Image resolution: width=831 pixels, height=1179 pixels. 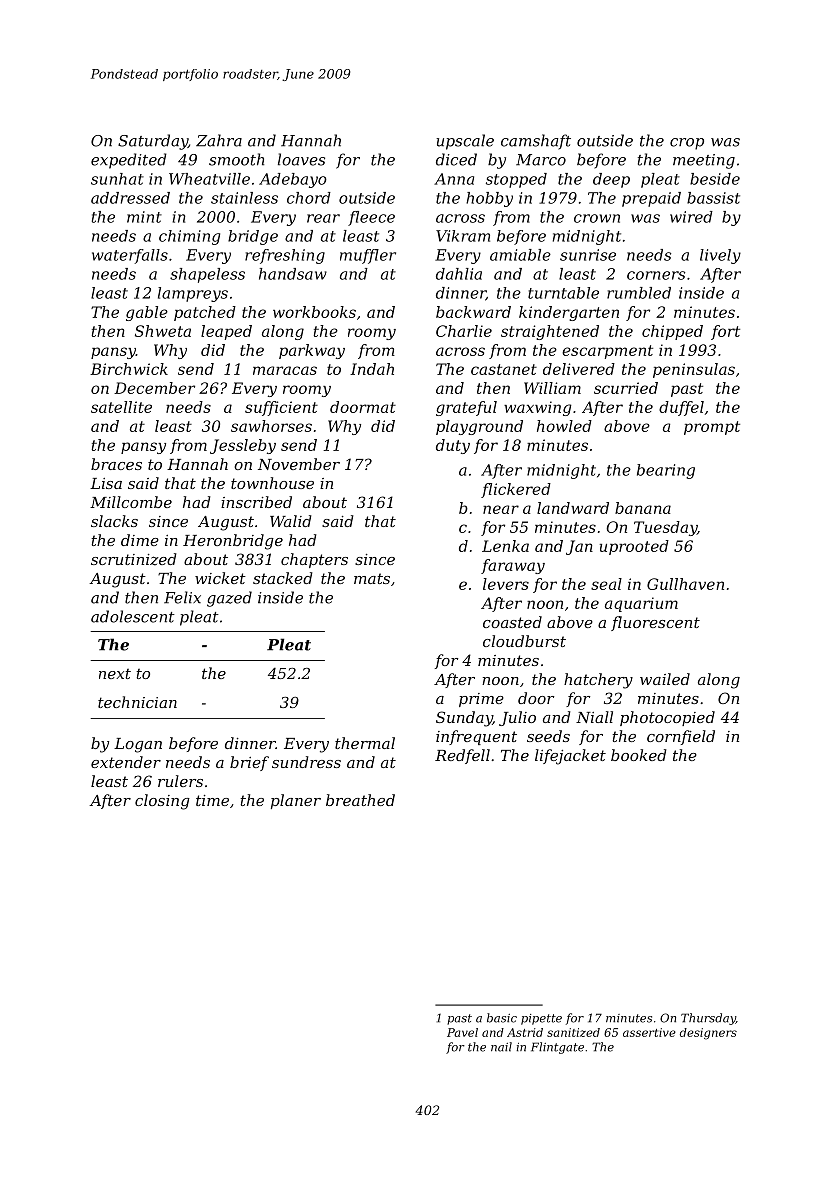 What do you see at coordinates (489, 199) in the screenshot?
I see `hobby` at bounding box center [489, 199].
